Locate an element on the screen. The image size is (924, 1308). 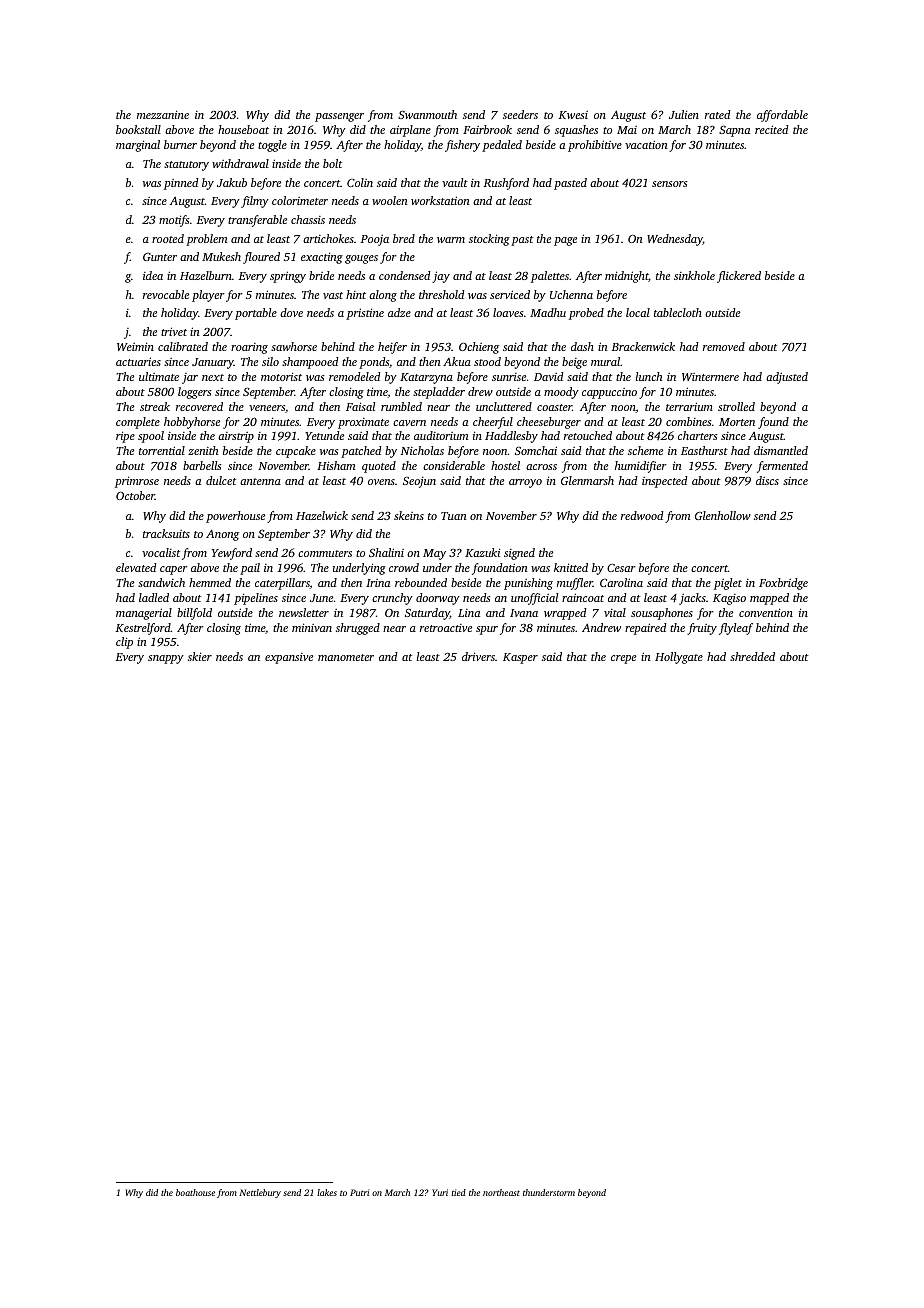
drivers is located at coordinates (478, 656).
